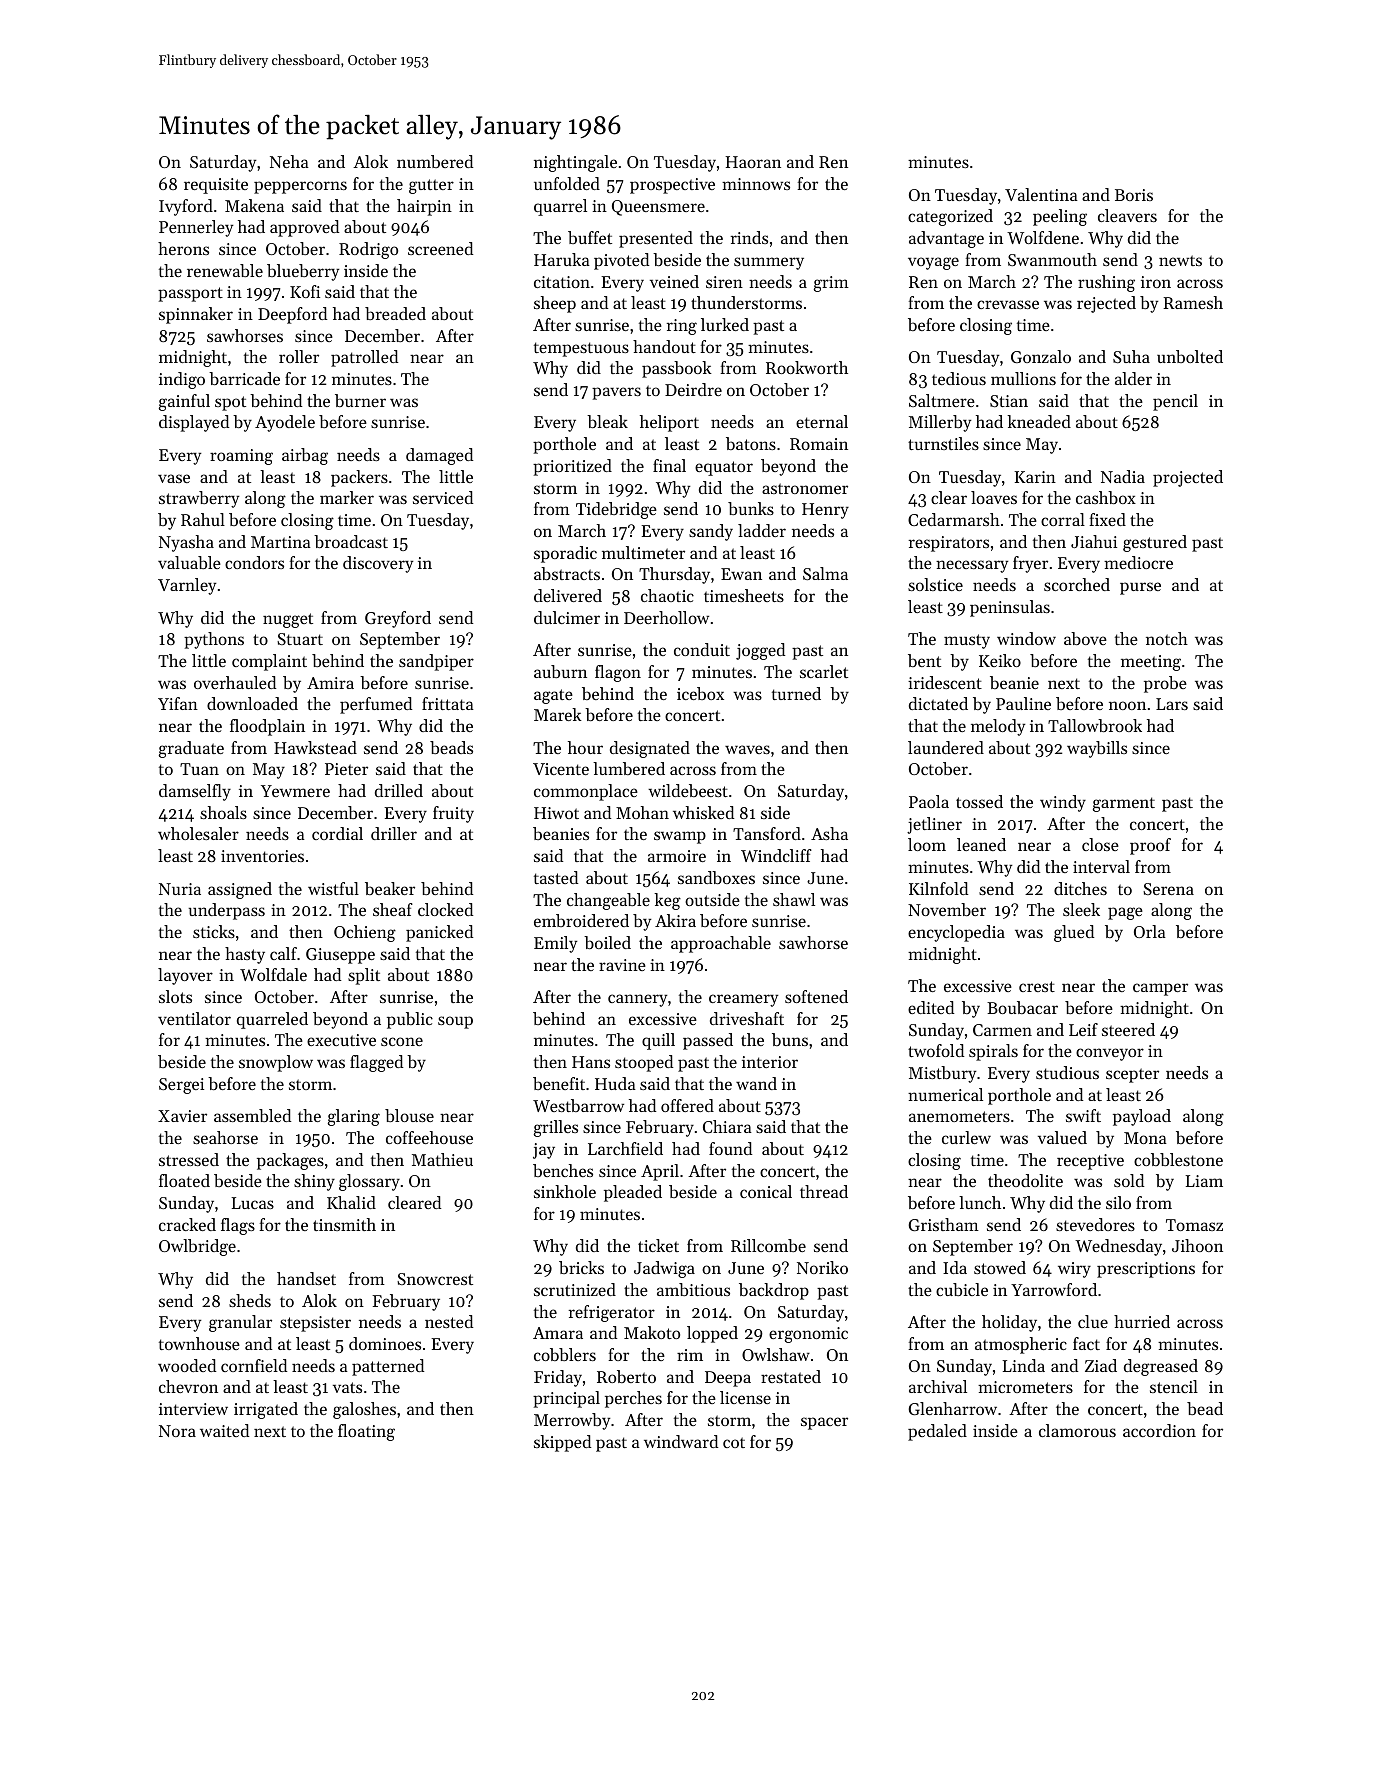 Image resolution: width=1382 pixels, height=1789 pixels. Describe the element at coordinates (1010, 608) in the screenshot. I see `peninsulas` at that location.
